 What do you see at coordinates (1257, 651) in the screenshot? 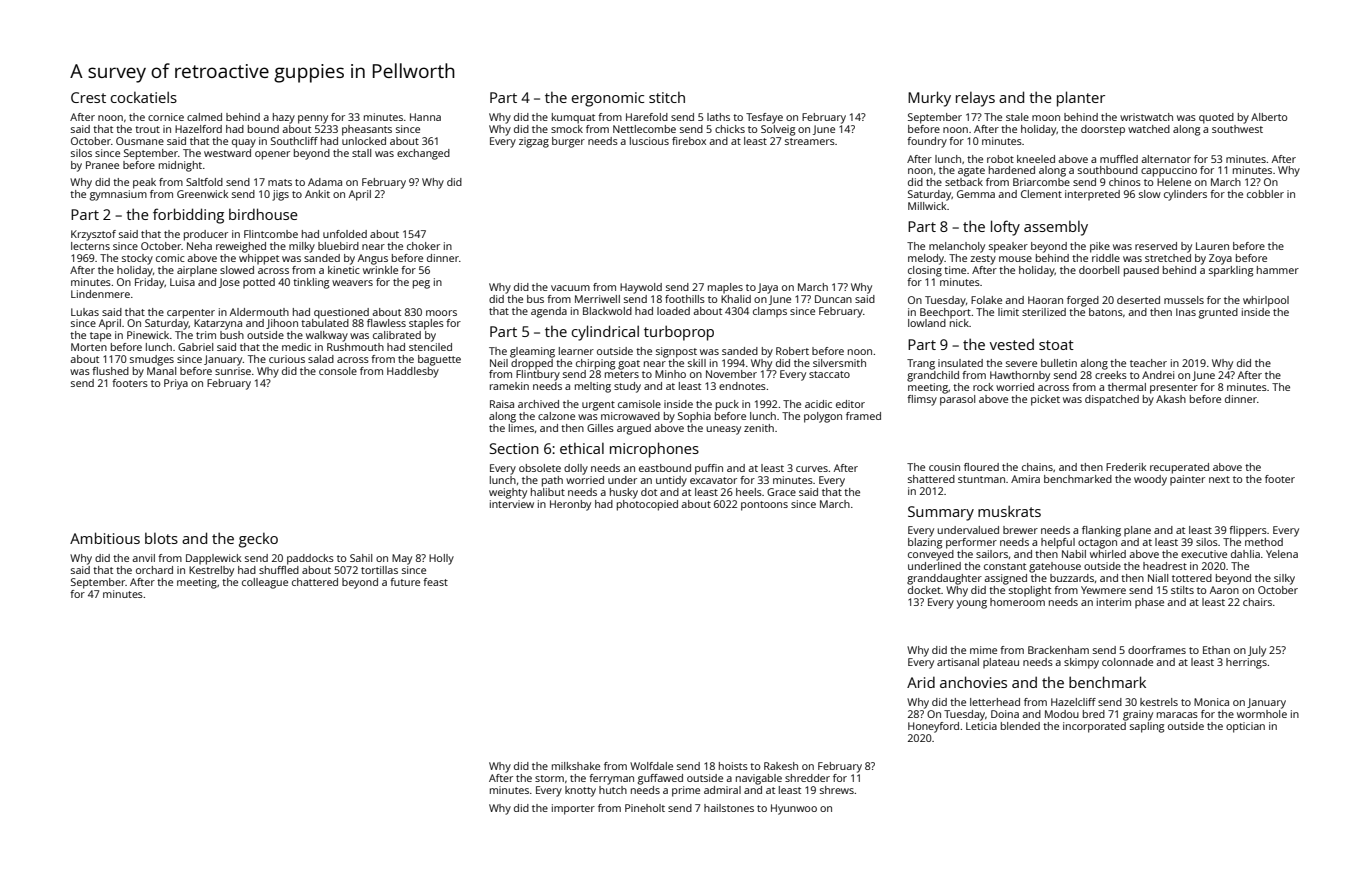
I see `July` at bounding box center [1257, 651].
